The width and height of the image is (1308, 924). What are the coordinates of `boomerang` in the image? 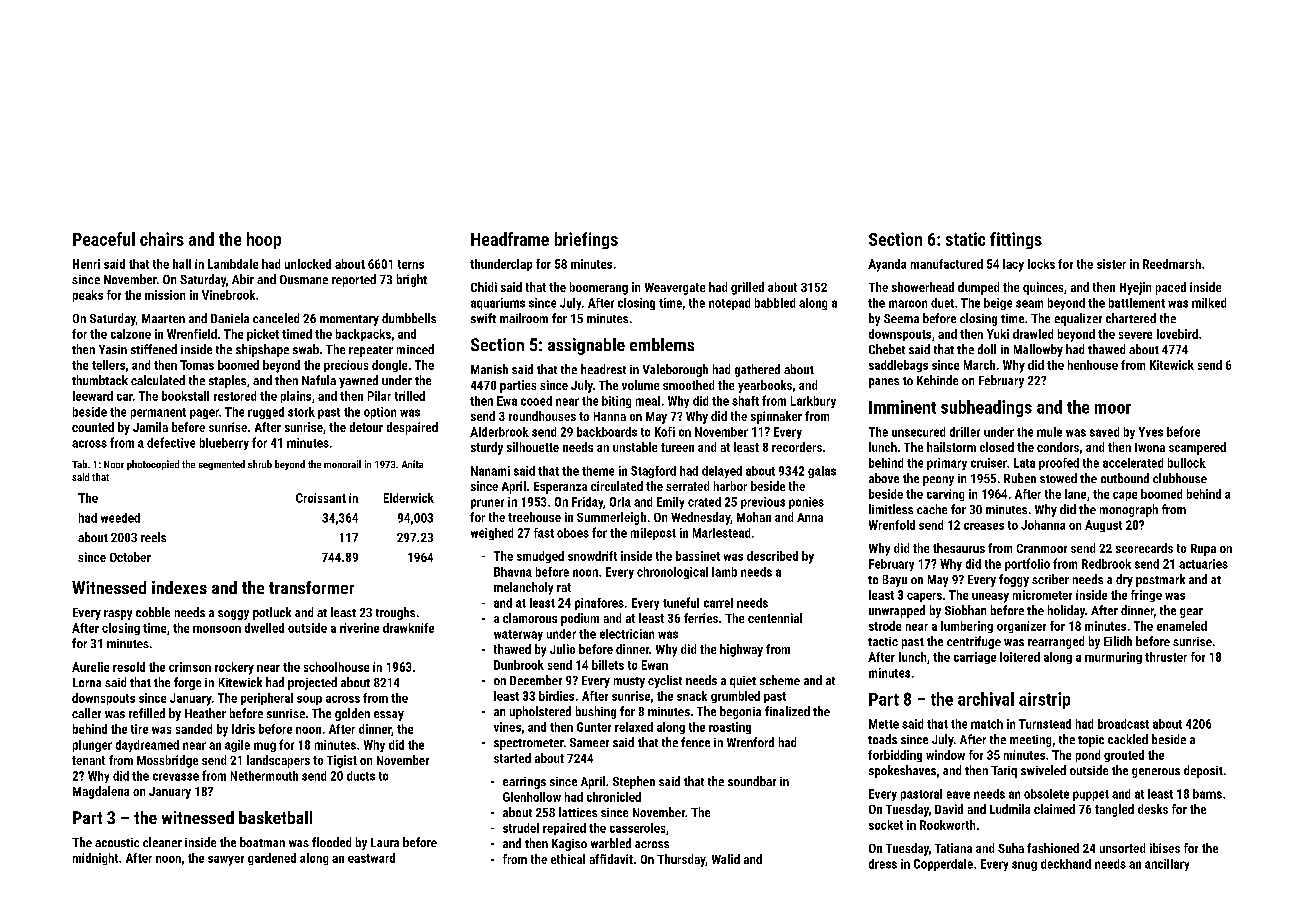 It's located at (599, 288).
